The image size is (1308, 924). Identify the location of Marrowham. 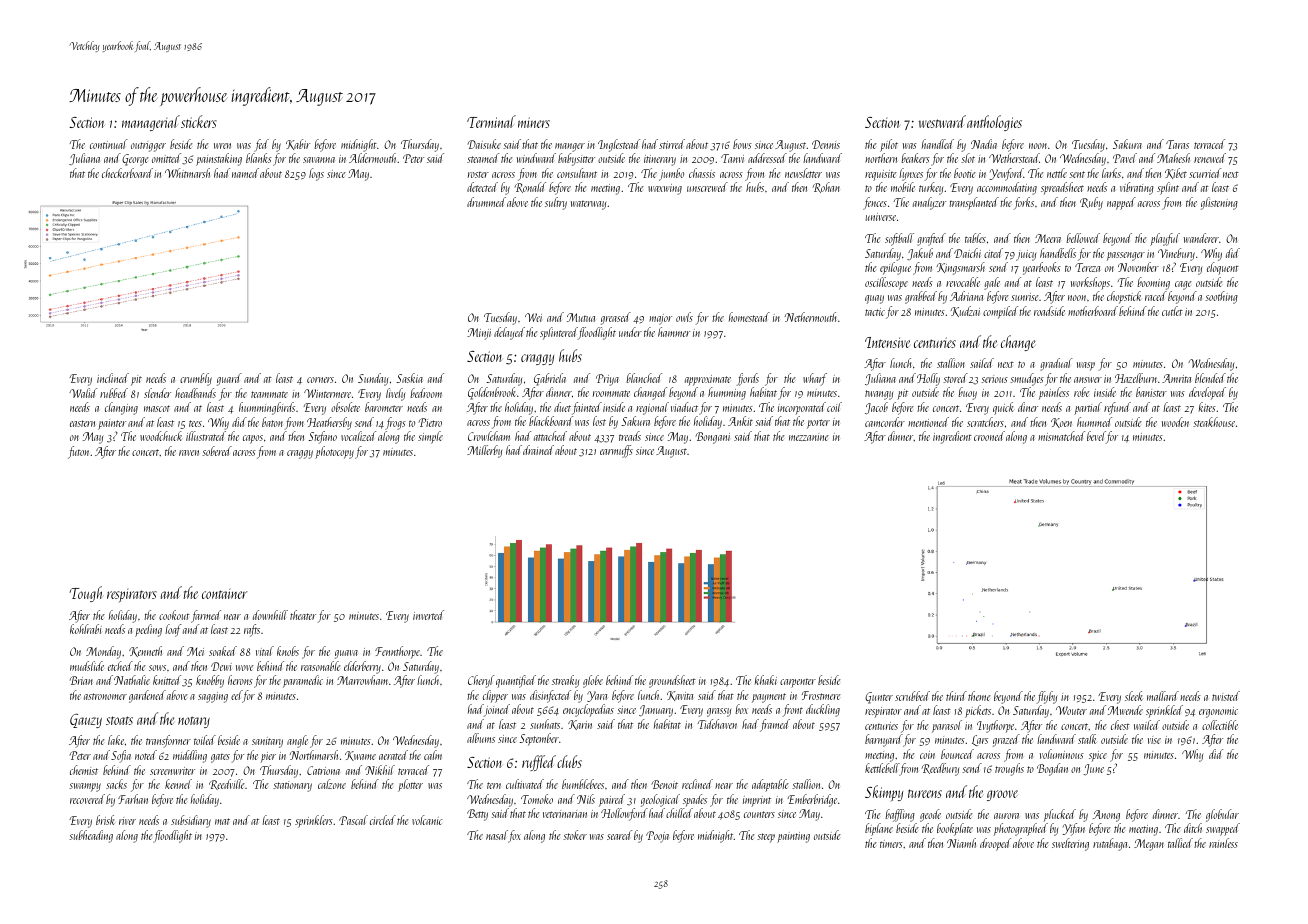
(362, 680).
